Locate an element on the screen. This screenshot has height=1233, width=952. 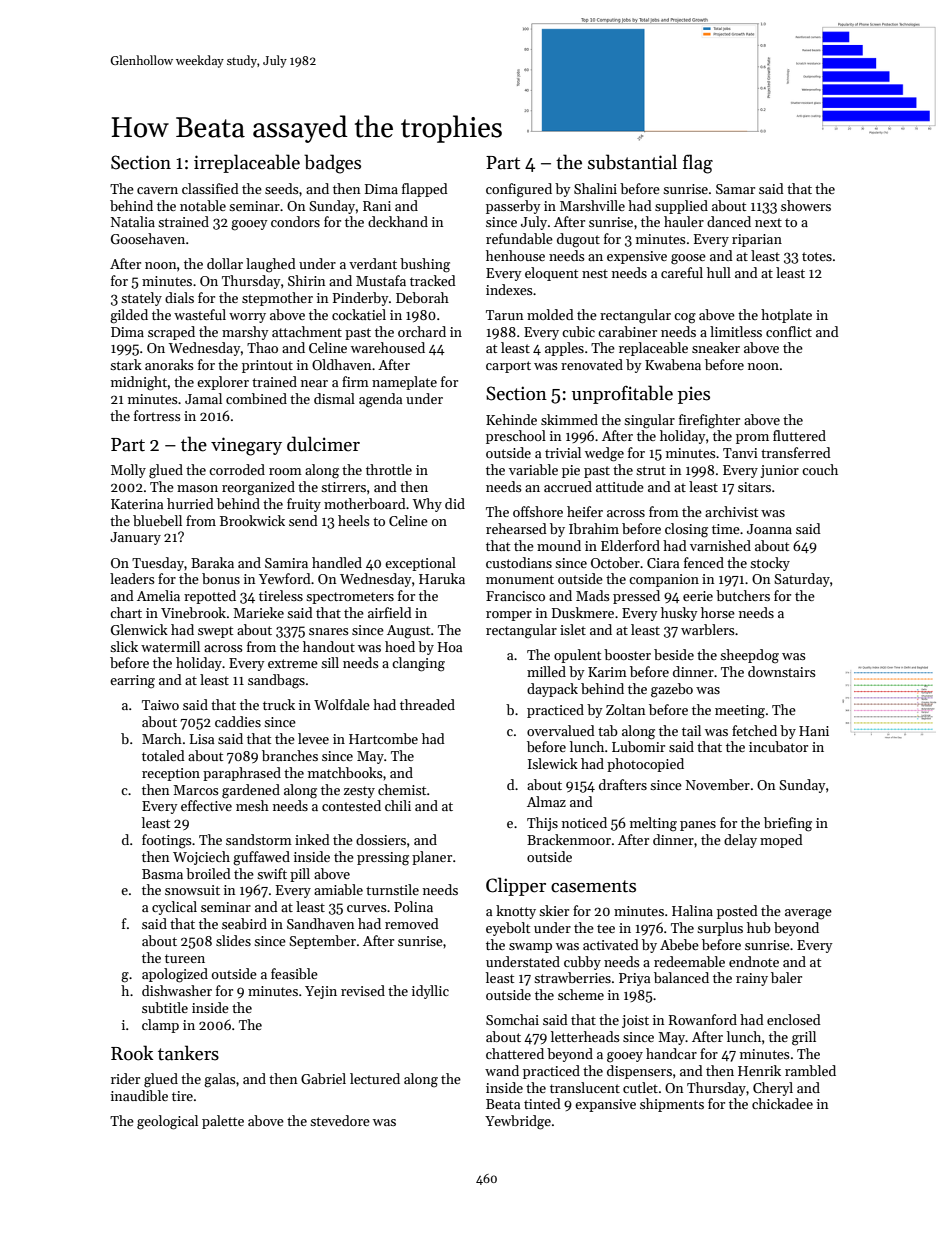
levee is located at coordinates (313, 738).
